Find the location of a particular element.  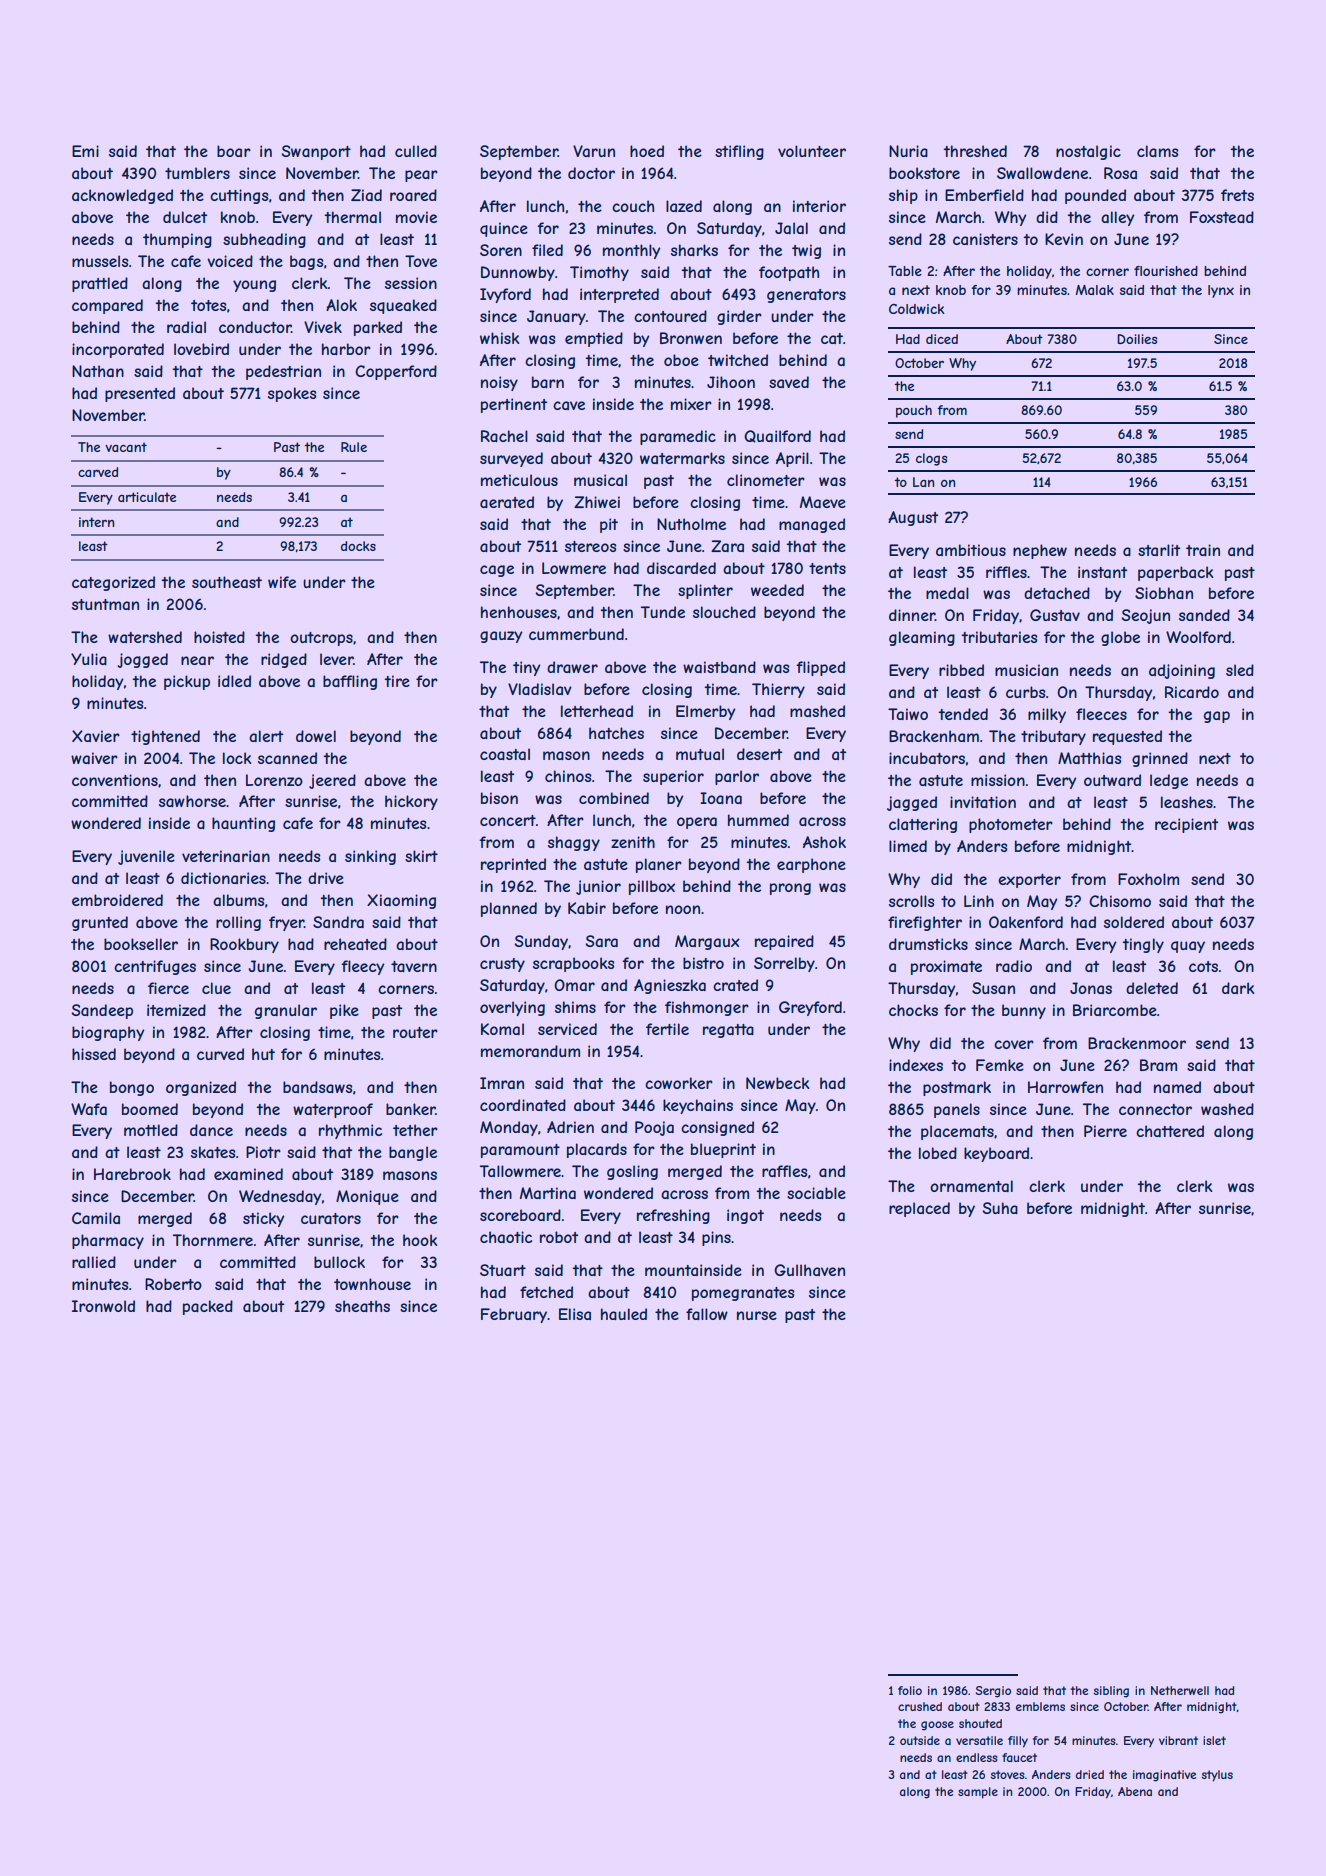

sample is located at coordinates (978, 1793).
